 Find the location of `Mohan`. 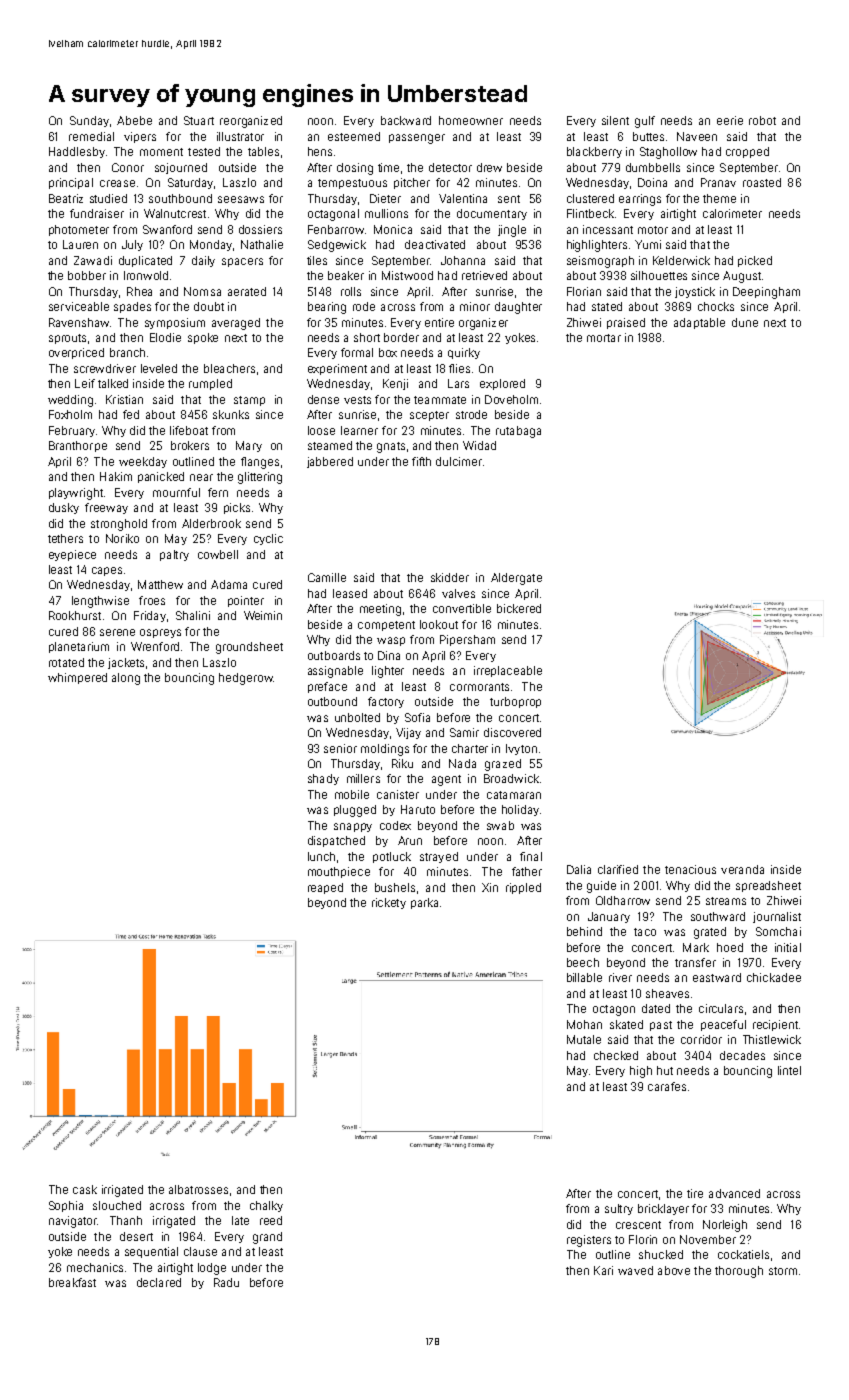

Mohan is located at coordinates (584, 1024).
